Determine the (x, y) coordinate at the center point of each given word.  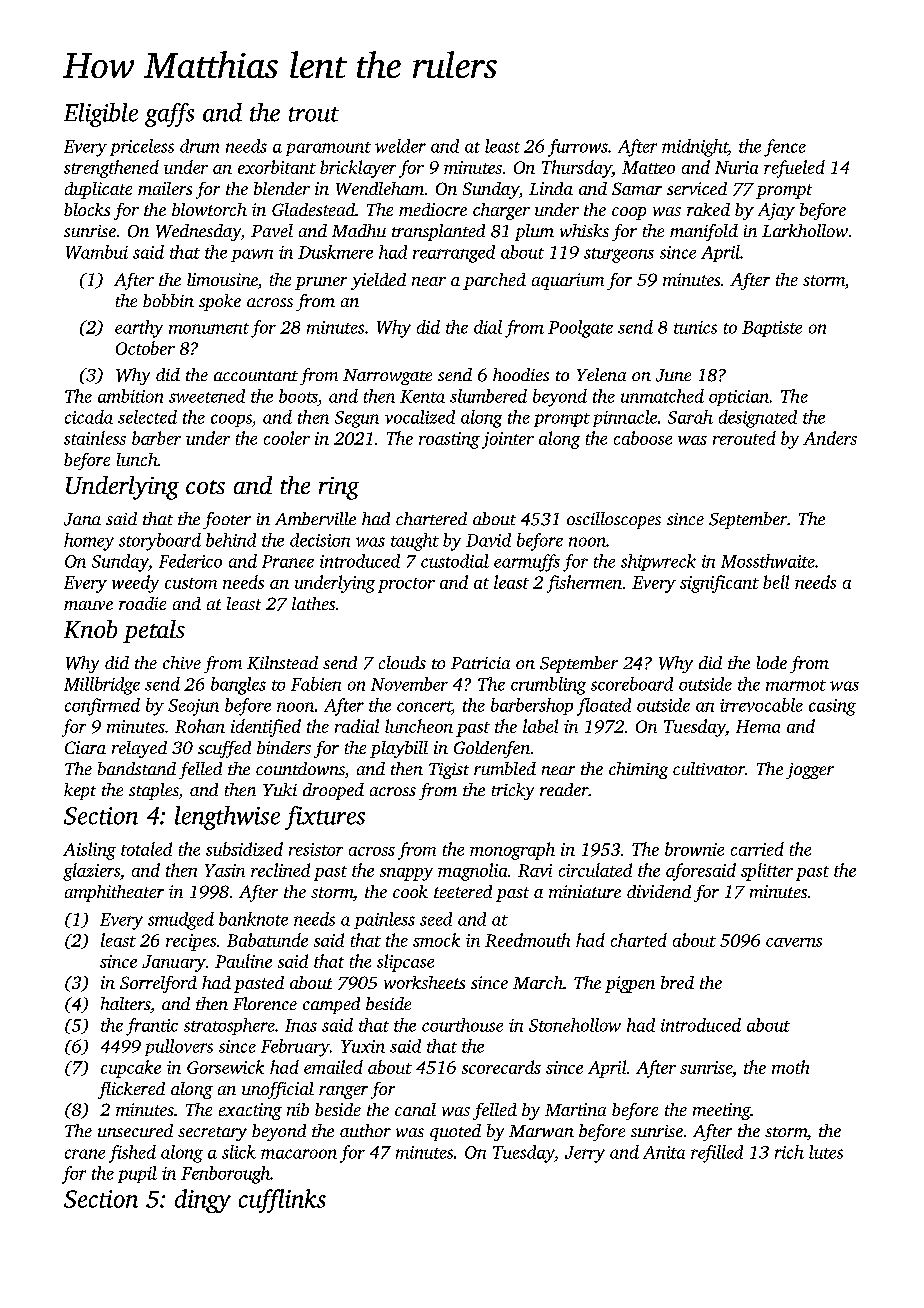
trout (314, 114)
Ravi (535, 870)
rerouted (744, 438)
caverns (794, 942)
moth (790, 1067)
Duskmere (335, 252)
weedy (135, 584)
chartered (431, 518)
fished (132, 1154)
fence (785, 148)
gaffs (169, 115)
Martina (575, 1109)
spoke (220, 302)
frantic (152, 1027)
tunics (695, 327)
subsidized (244, 849)
